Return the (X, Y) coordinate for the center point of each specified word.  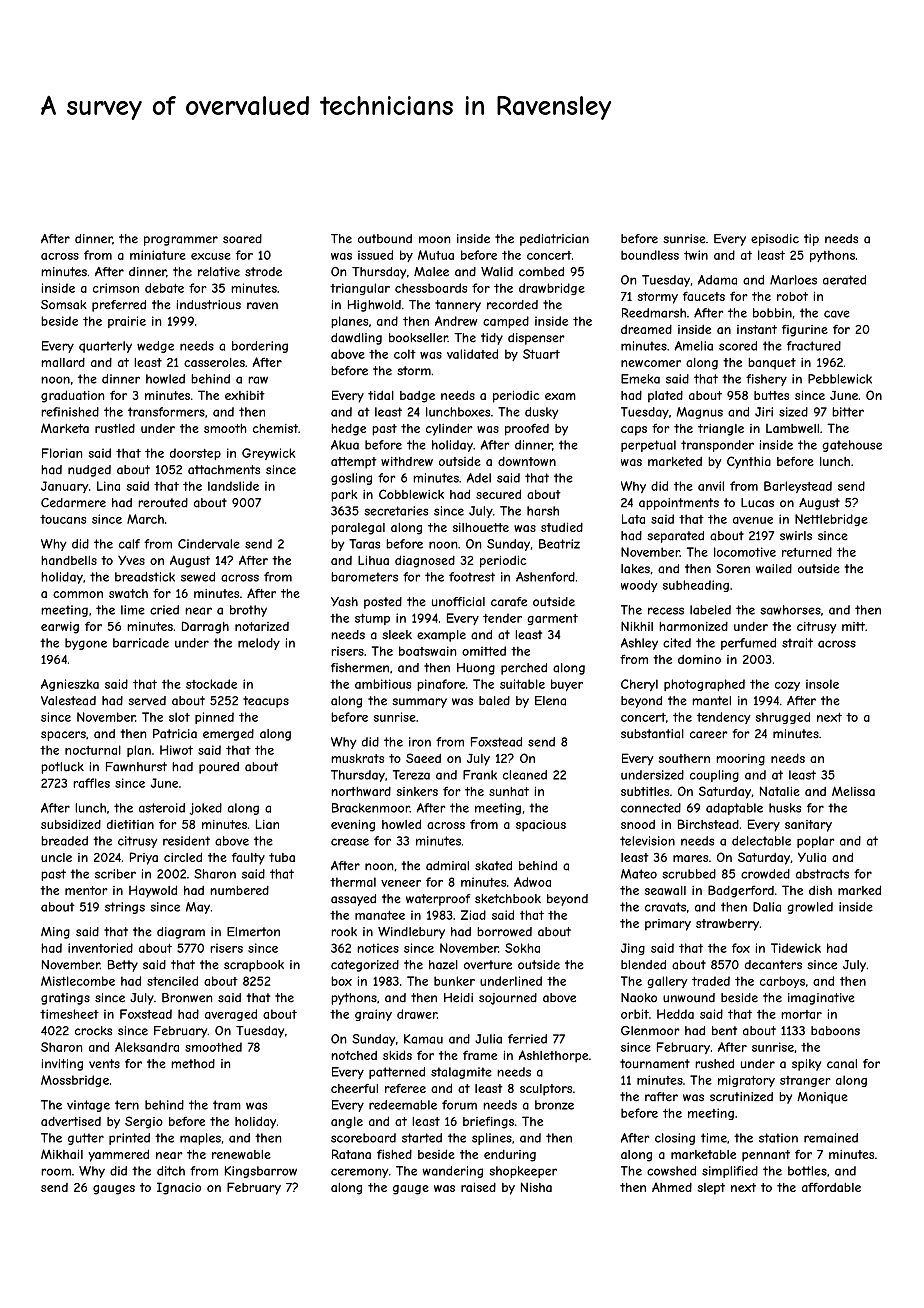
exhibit (245, 395)
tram (227, 1105)
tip (811, 240)
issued (375, 255)
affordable (831, 1187)
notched (354, 1055)
